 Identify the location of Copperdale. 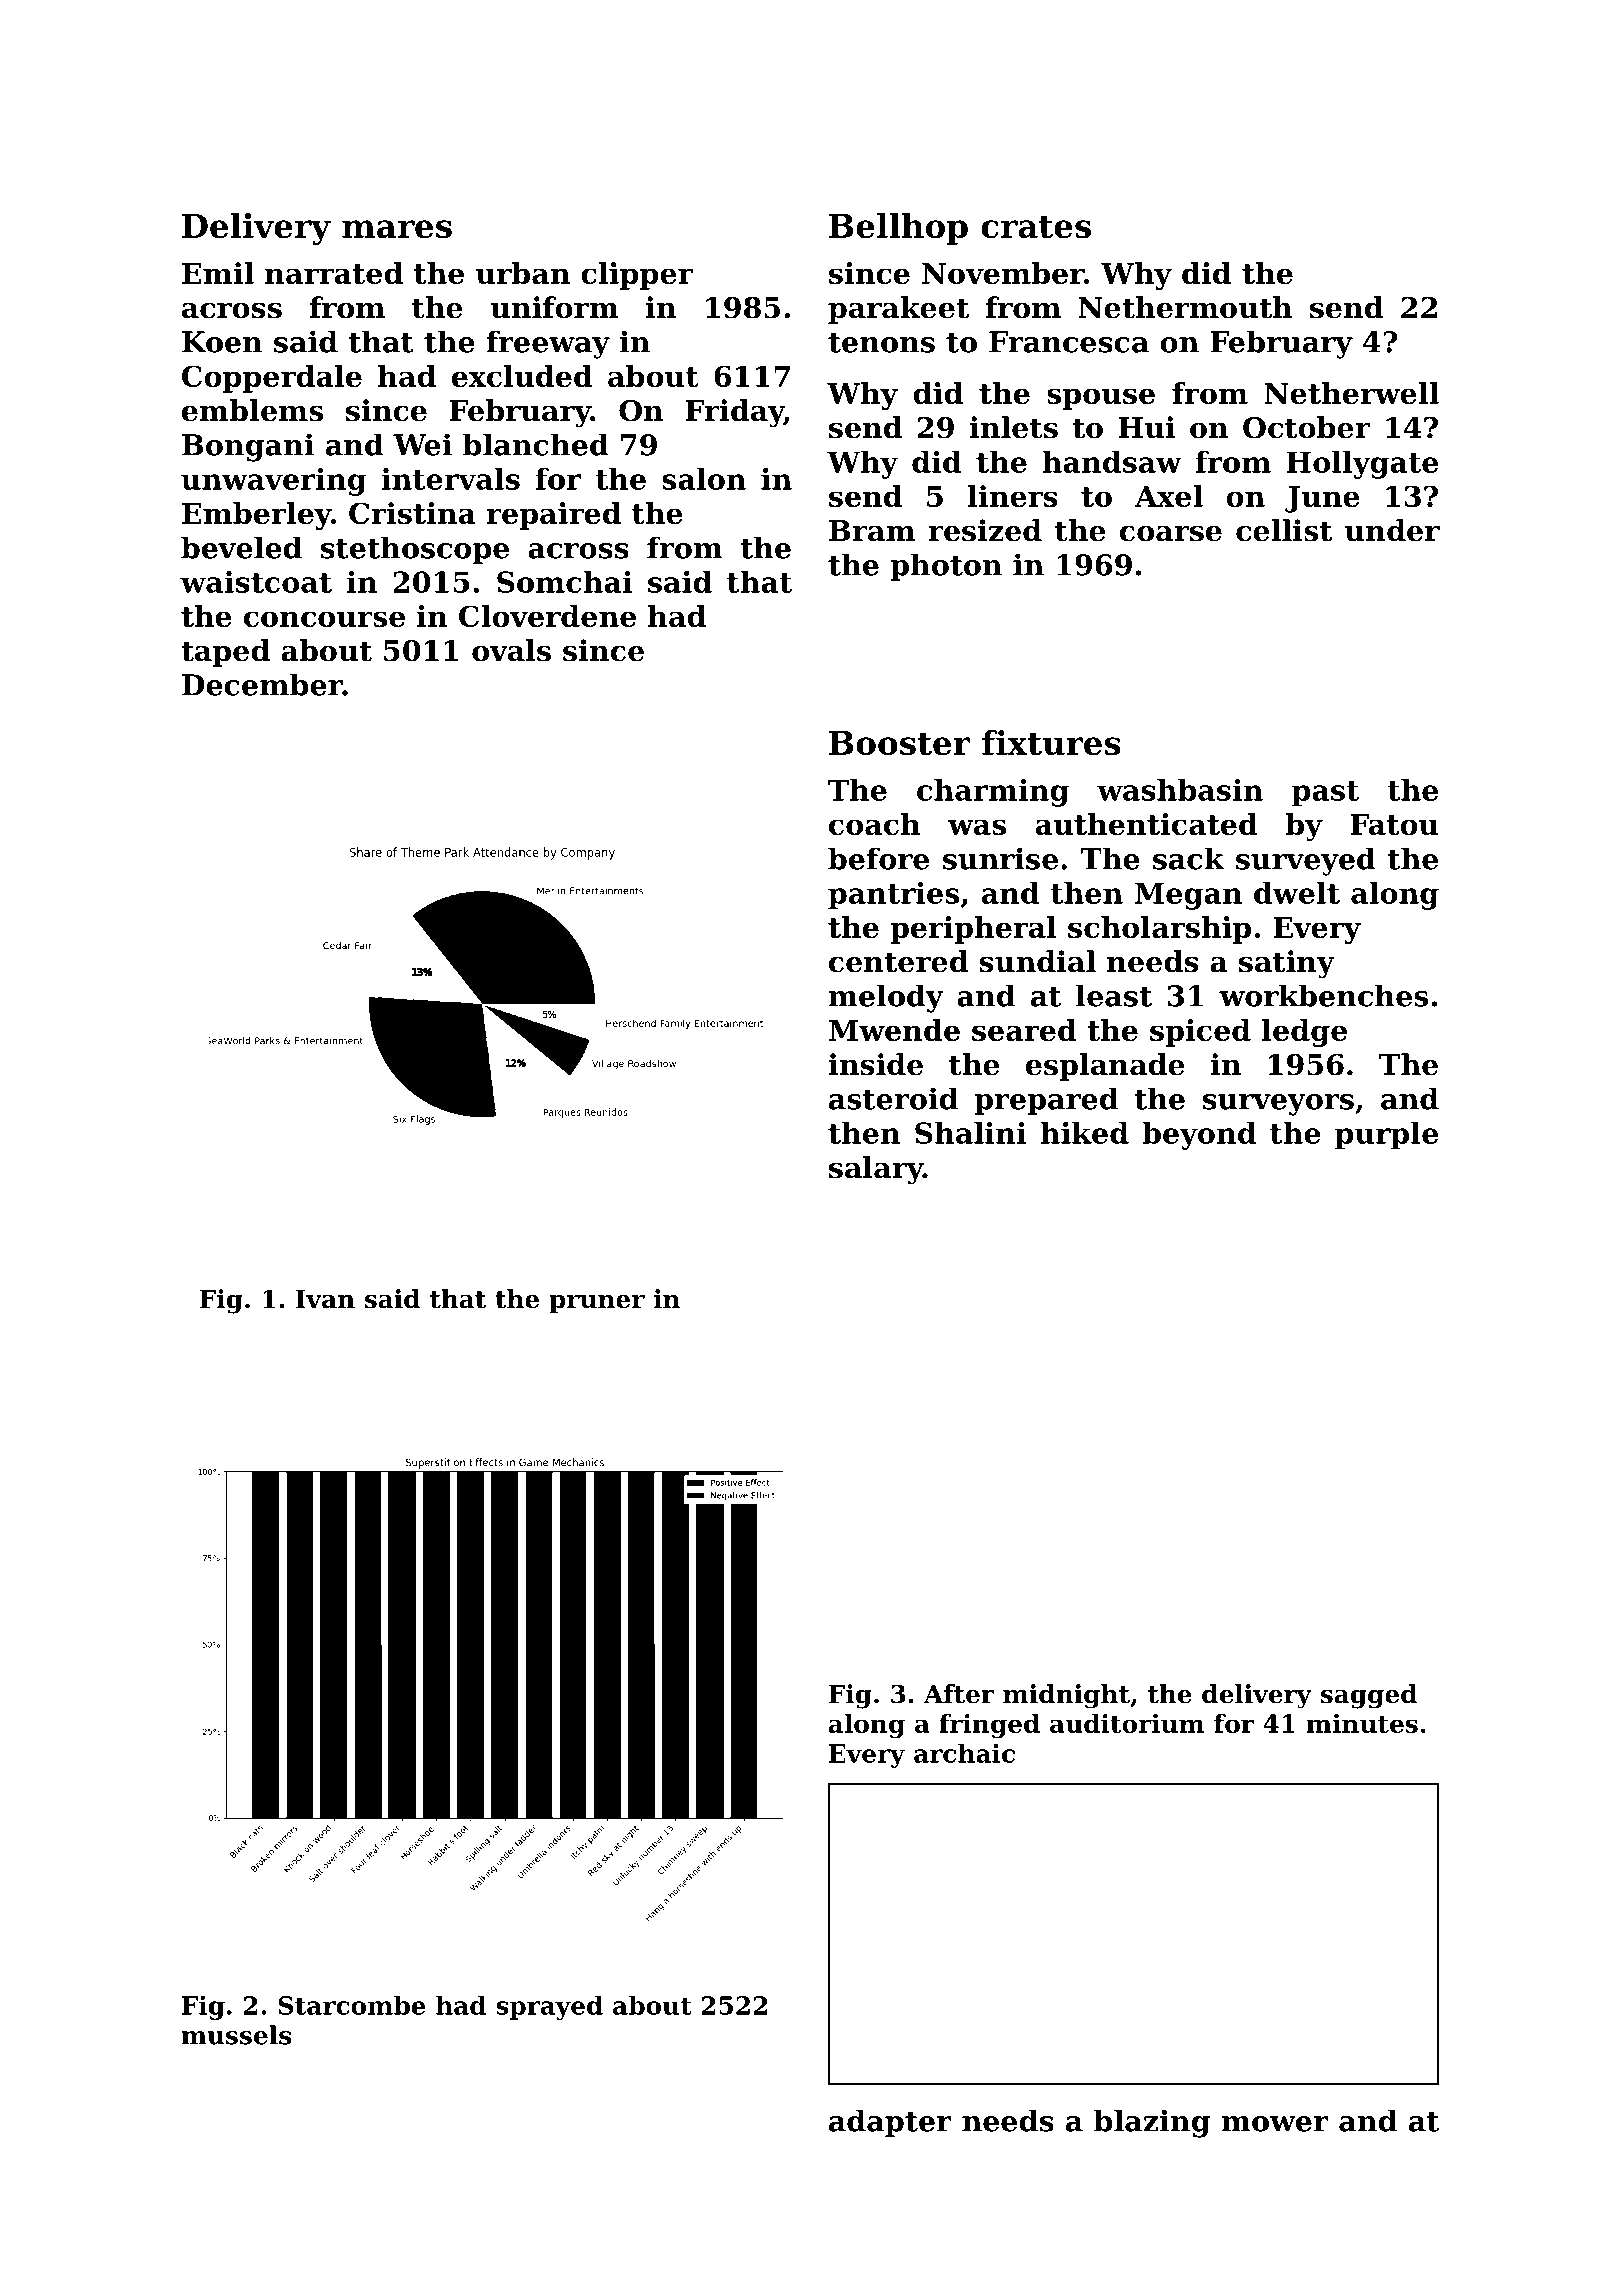
(272, 379).
